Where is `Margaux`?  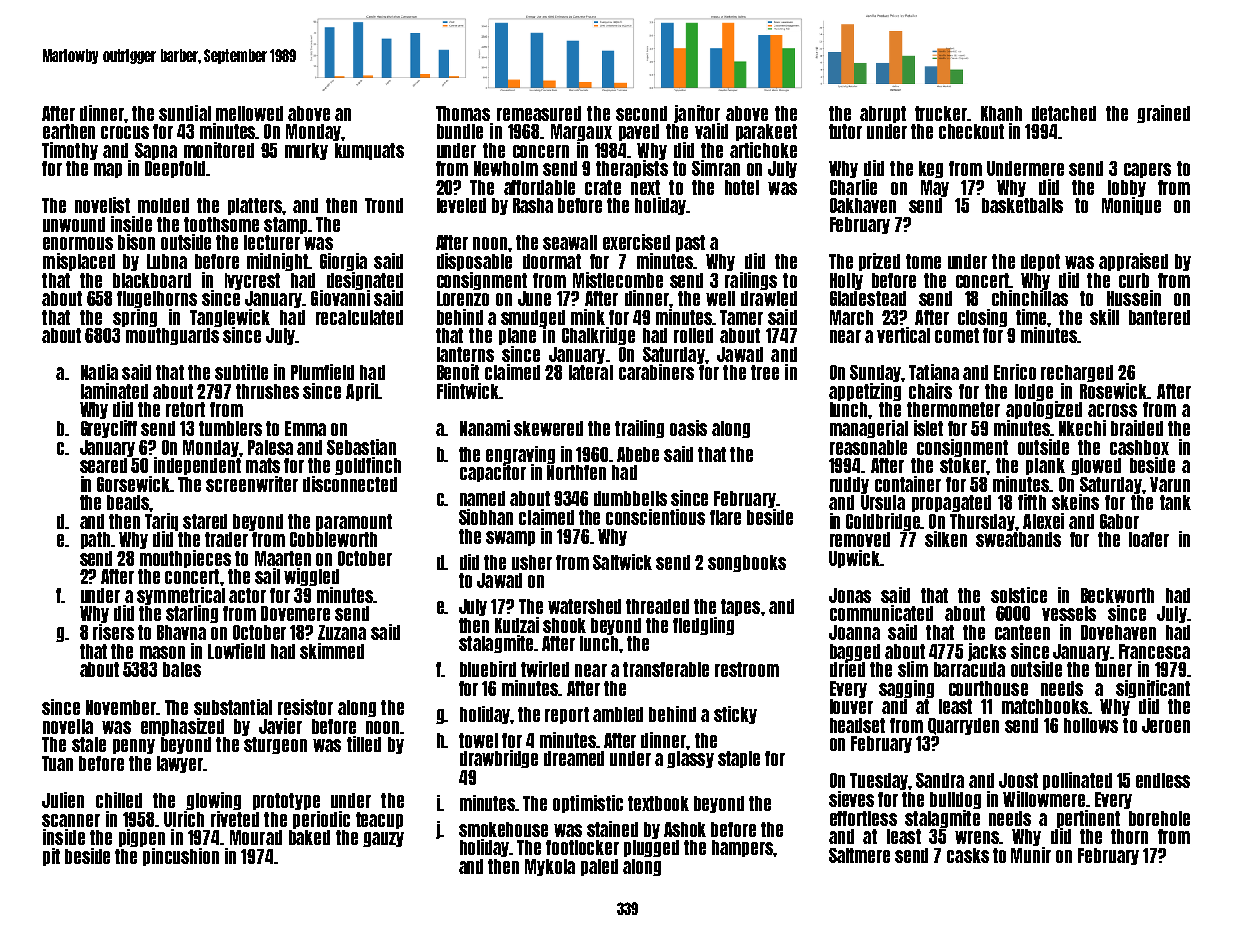
Margaux is located at coordinates (581, 132).
